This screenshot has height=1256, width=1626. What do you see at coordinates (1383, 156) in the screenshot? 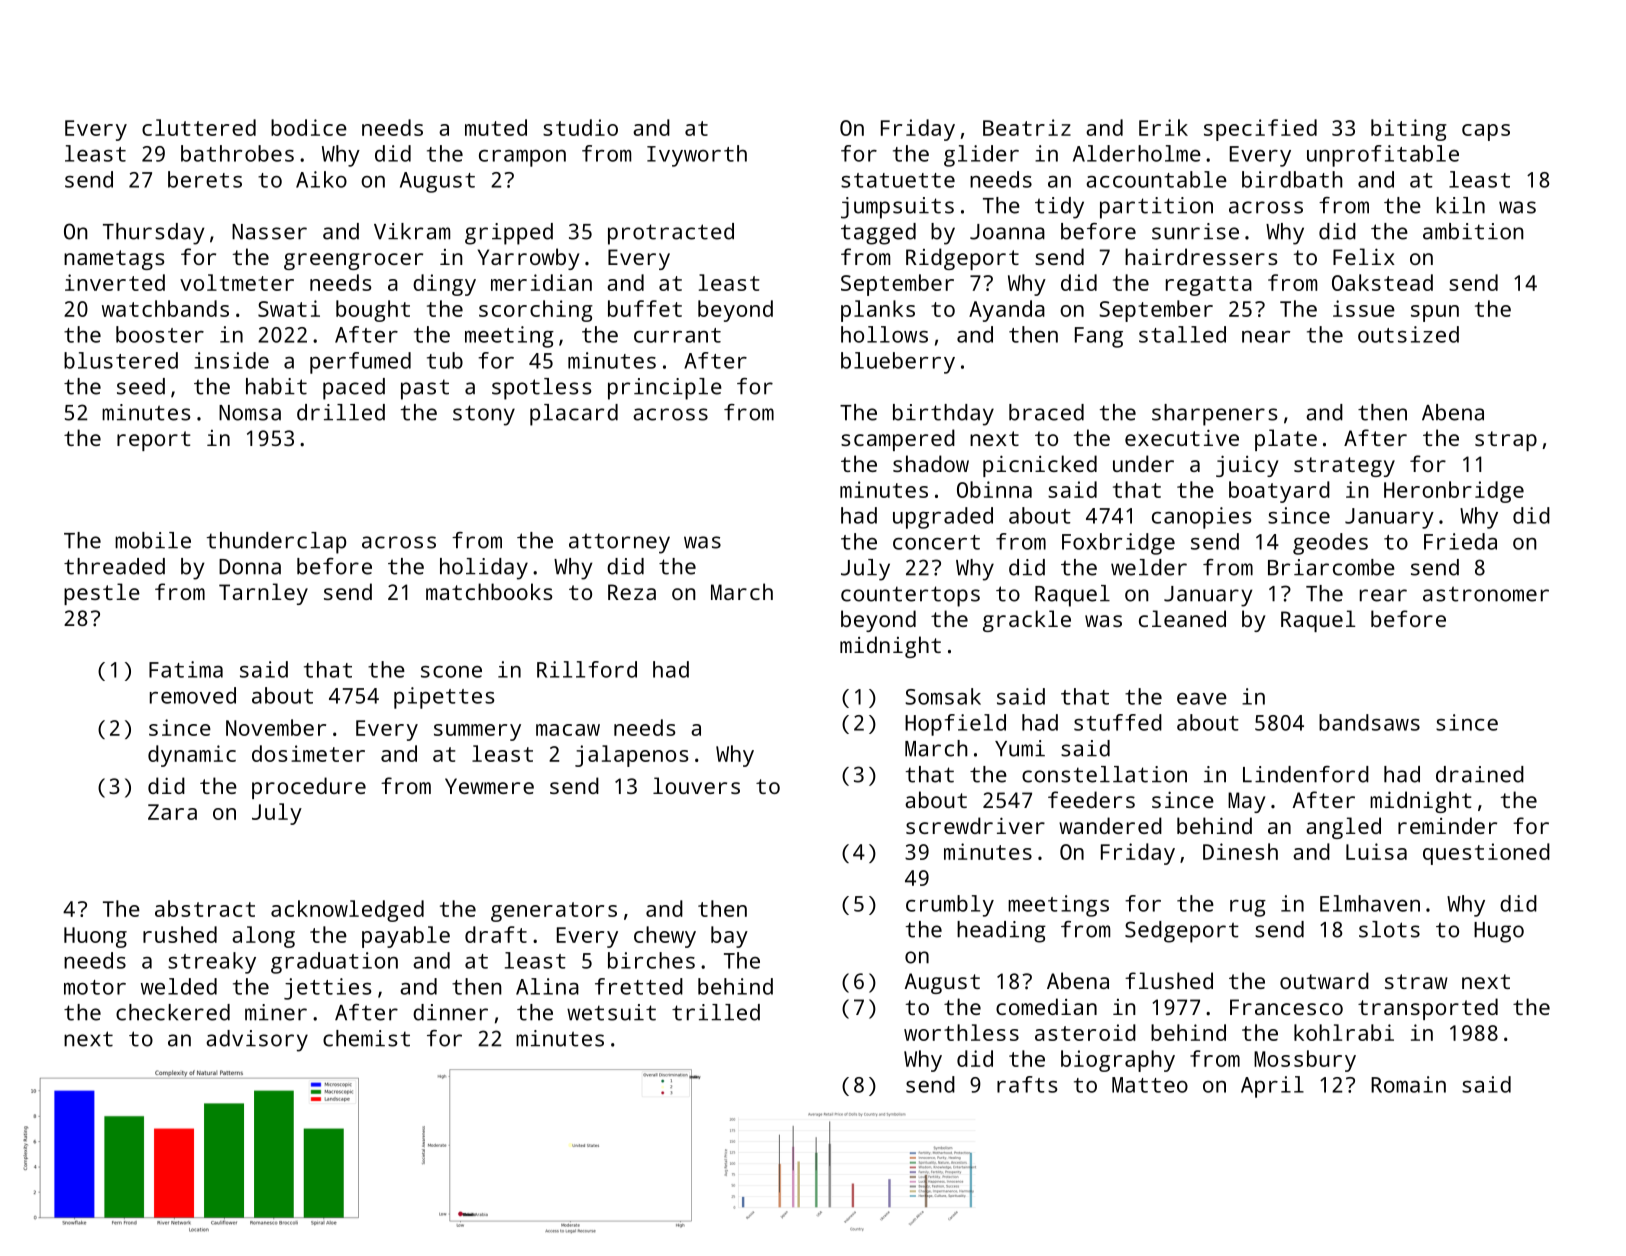
I see `unprofitable` at bounding box center [1383, 156].
